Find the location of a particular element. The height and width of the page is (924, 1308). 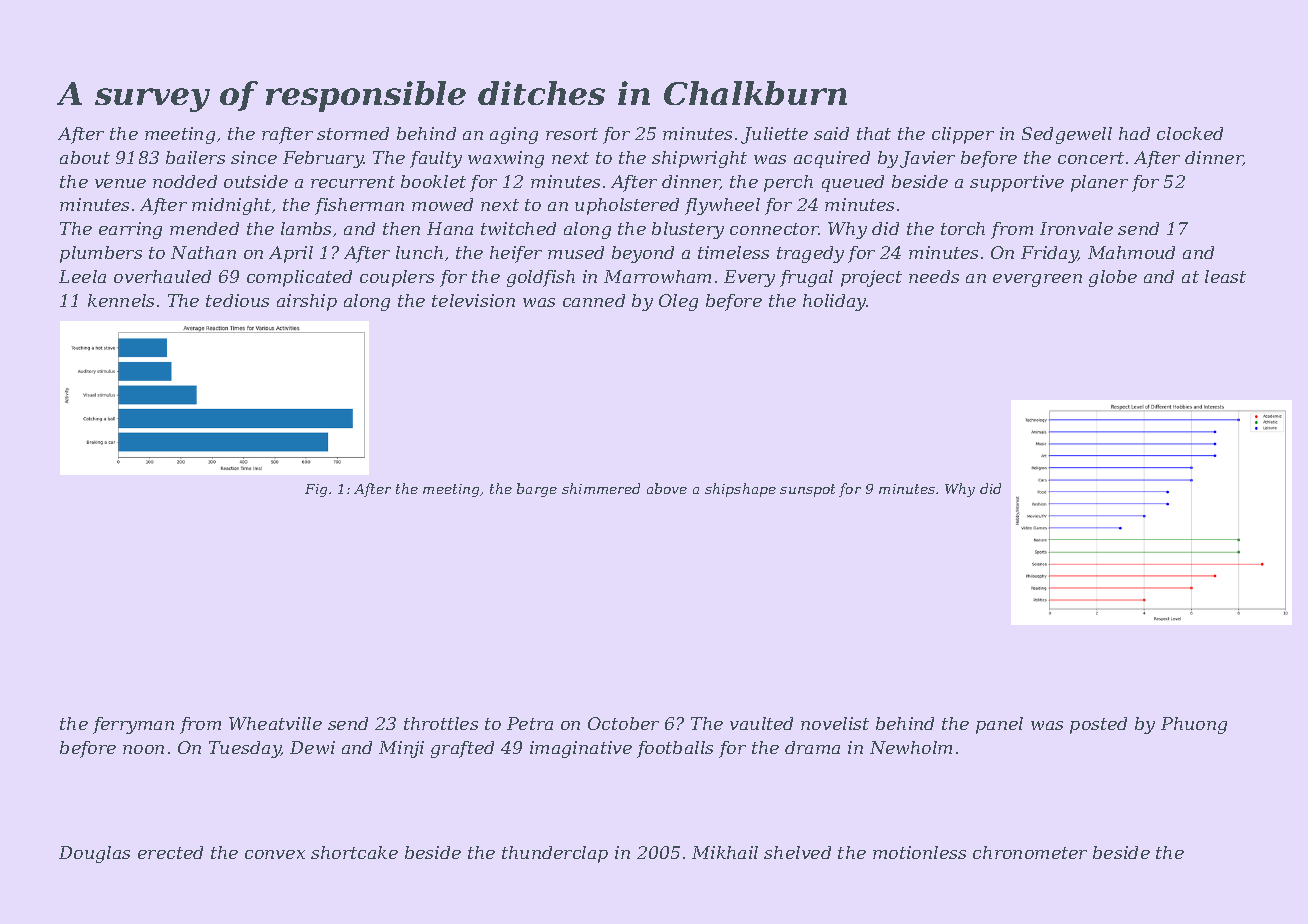

sunspot is located at coordinates (807, 490).
